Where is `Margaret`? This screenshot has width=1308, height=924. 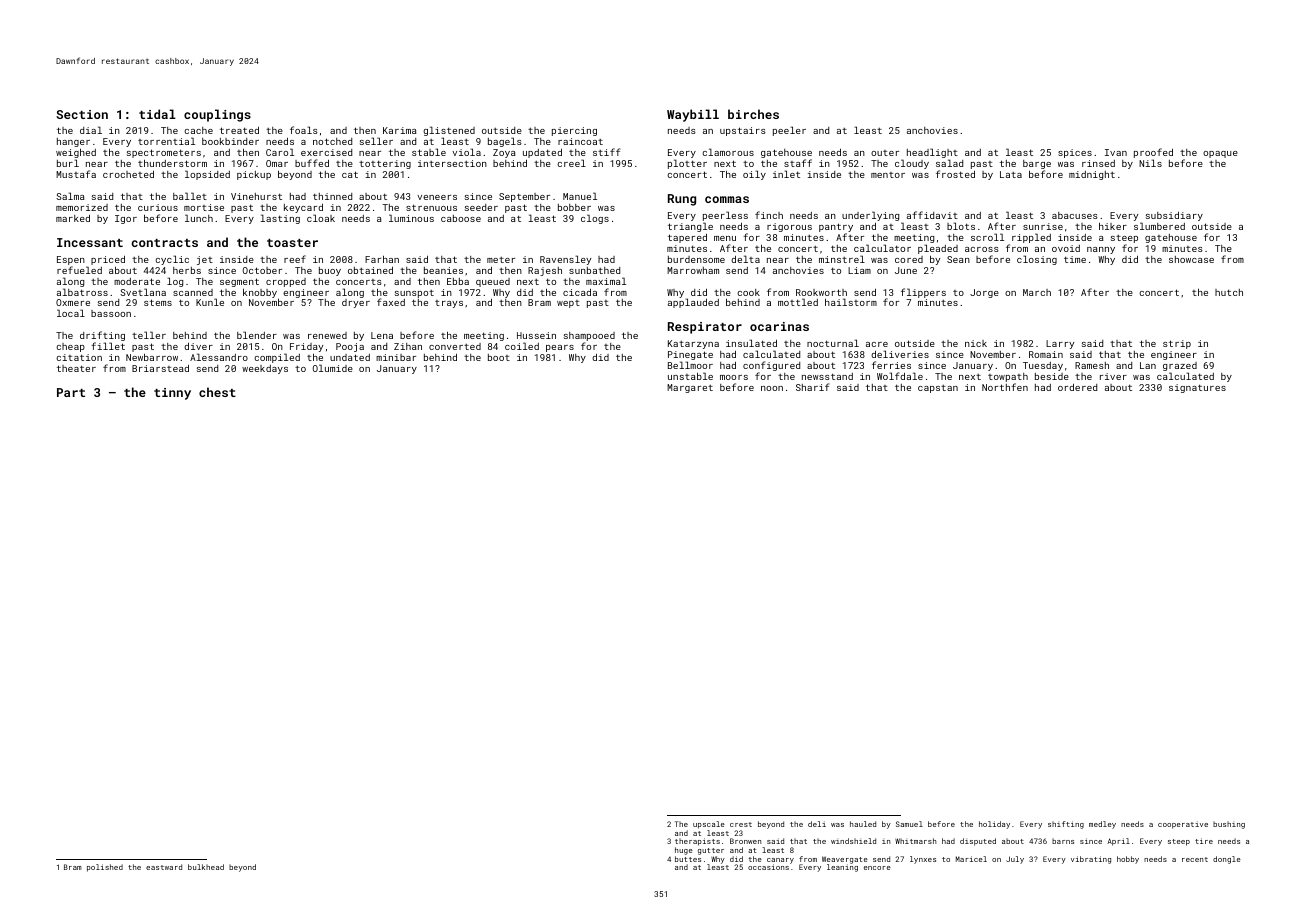
Margaret is located at coordinates (690, 388).
